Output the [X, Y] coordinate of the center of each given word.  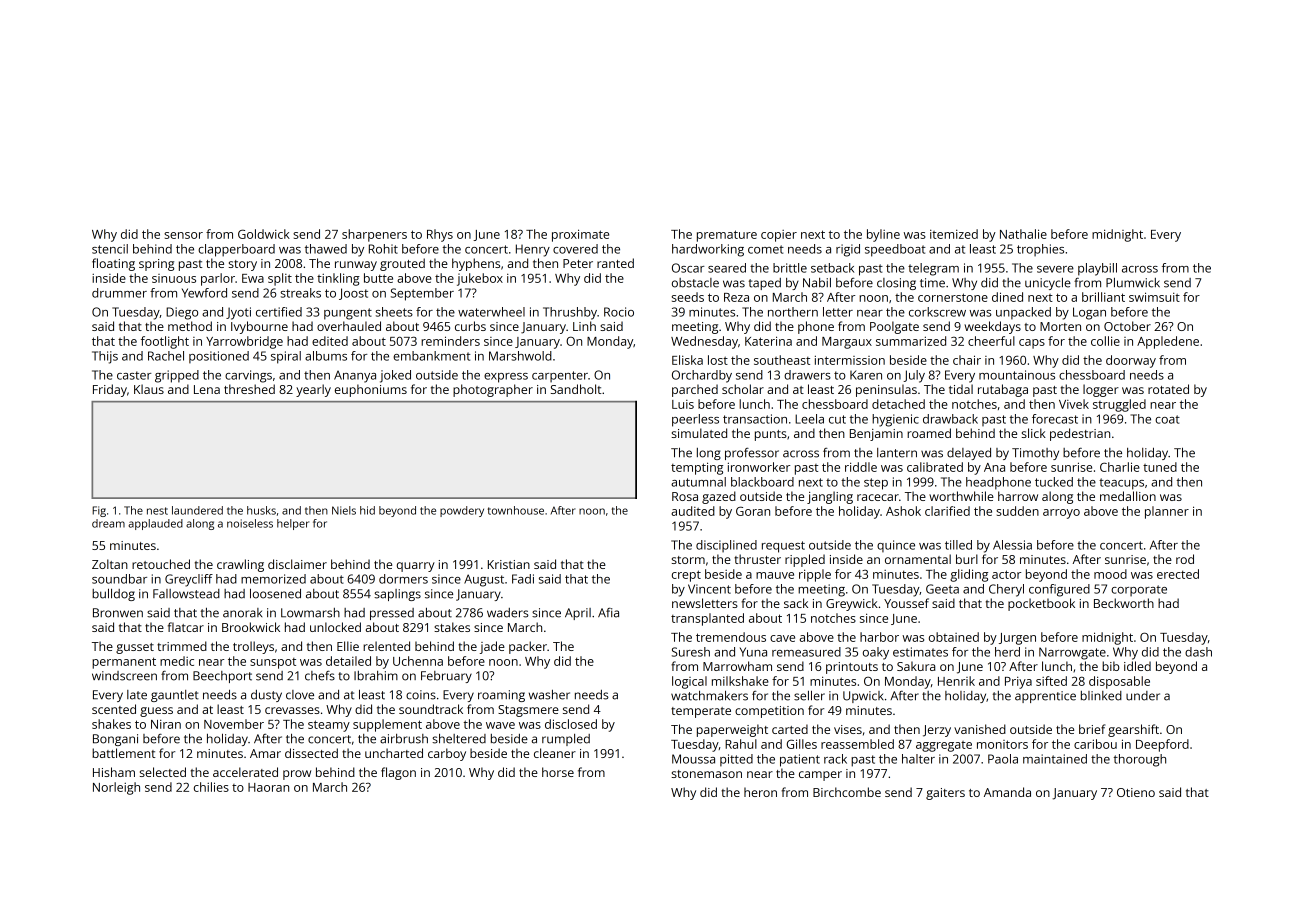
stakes [452, 627]
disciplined [726, 546]
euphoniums [371, 390]
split [280, 279]
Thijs [105, 357]
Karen [866, 375]
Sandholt [576, 389]
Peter [578, 263]
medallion [1128, 496]
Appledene [1168, 342]
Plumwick [1133, 283]
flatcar [186, 627]
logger [1101, 390]
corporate [1139, 590]
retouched [161, 564]
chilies [211, 787]
